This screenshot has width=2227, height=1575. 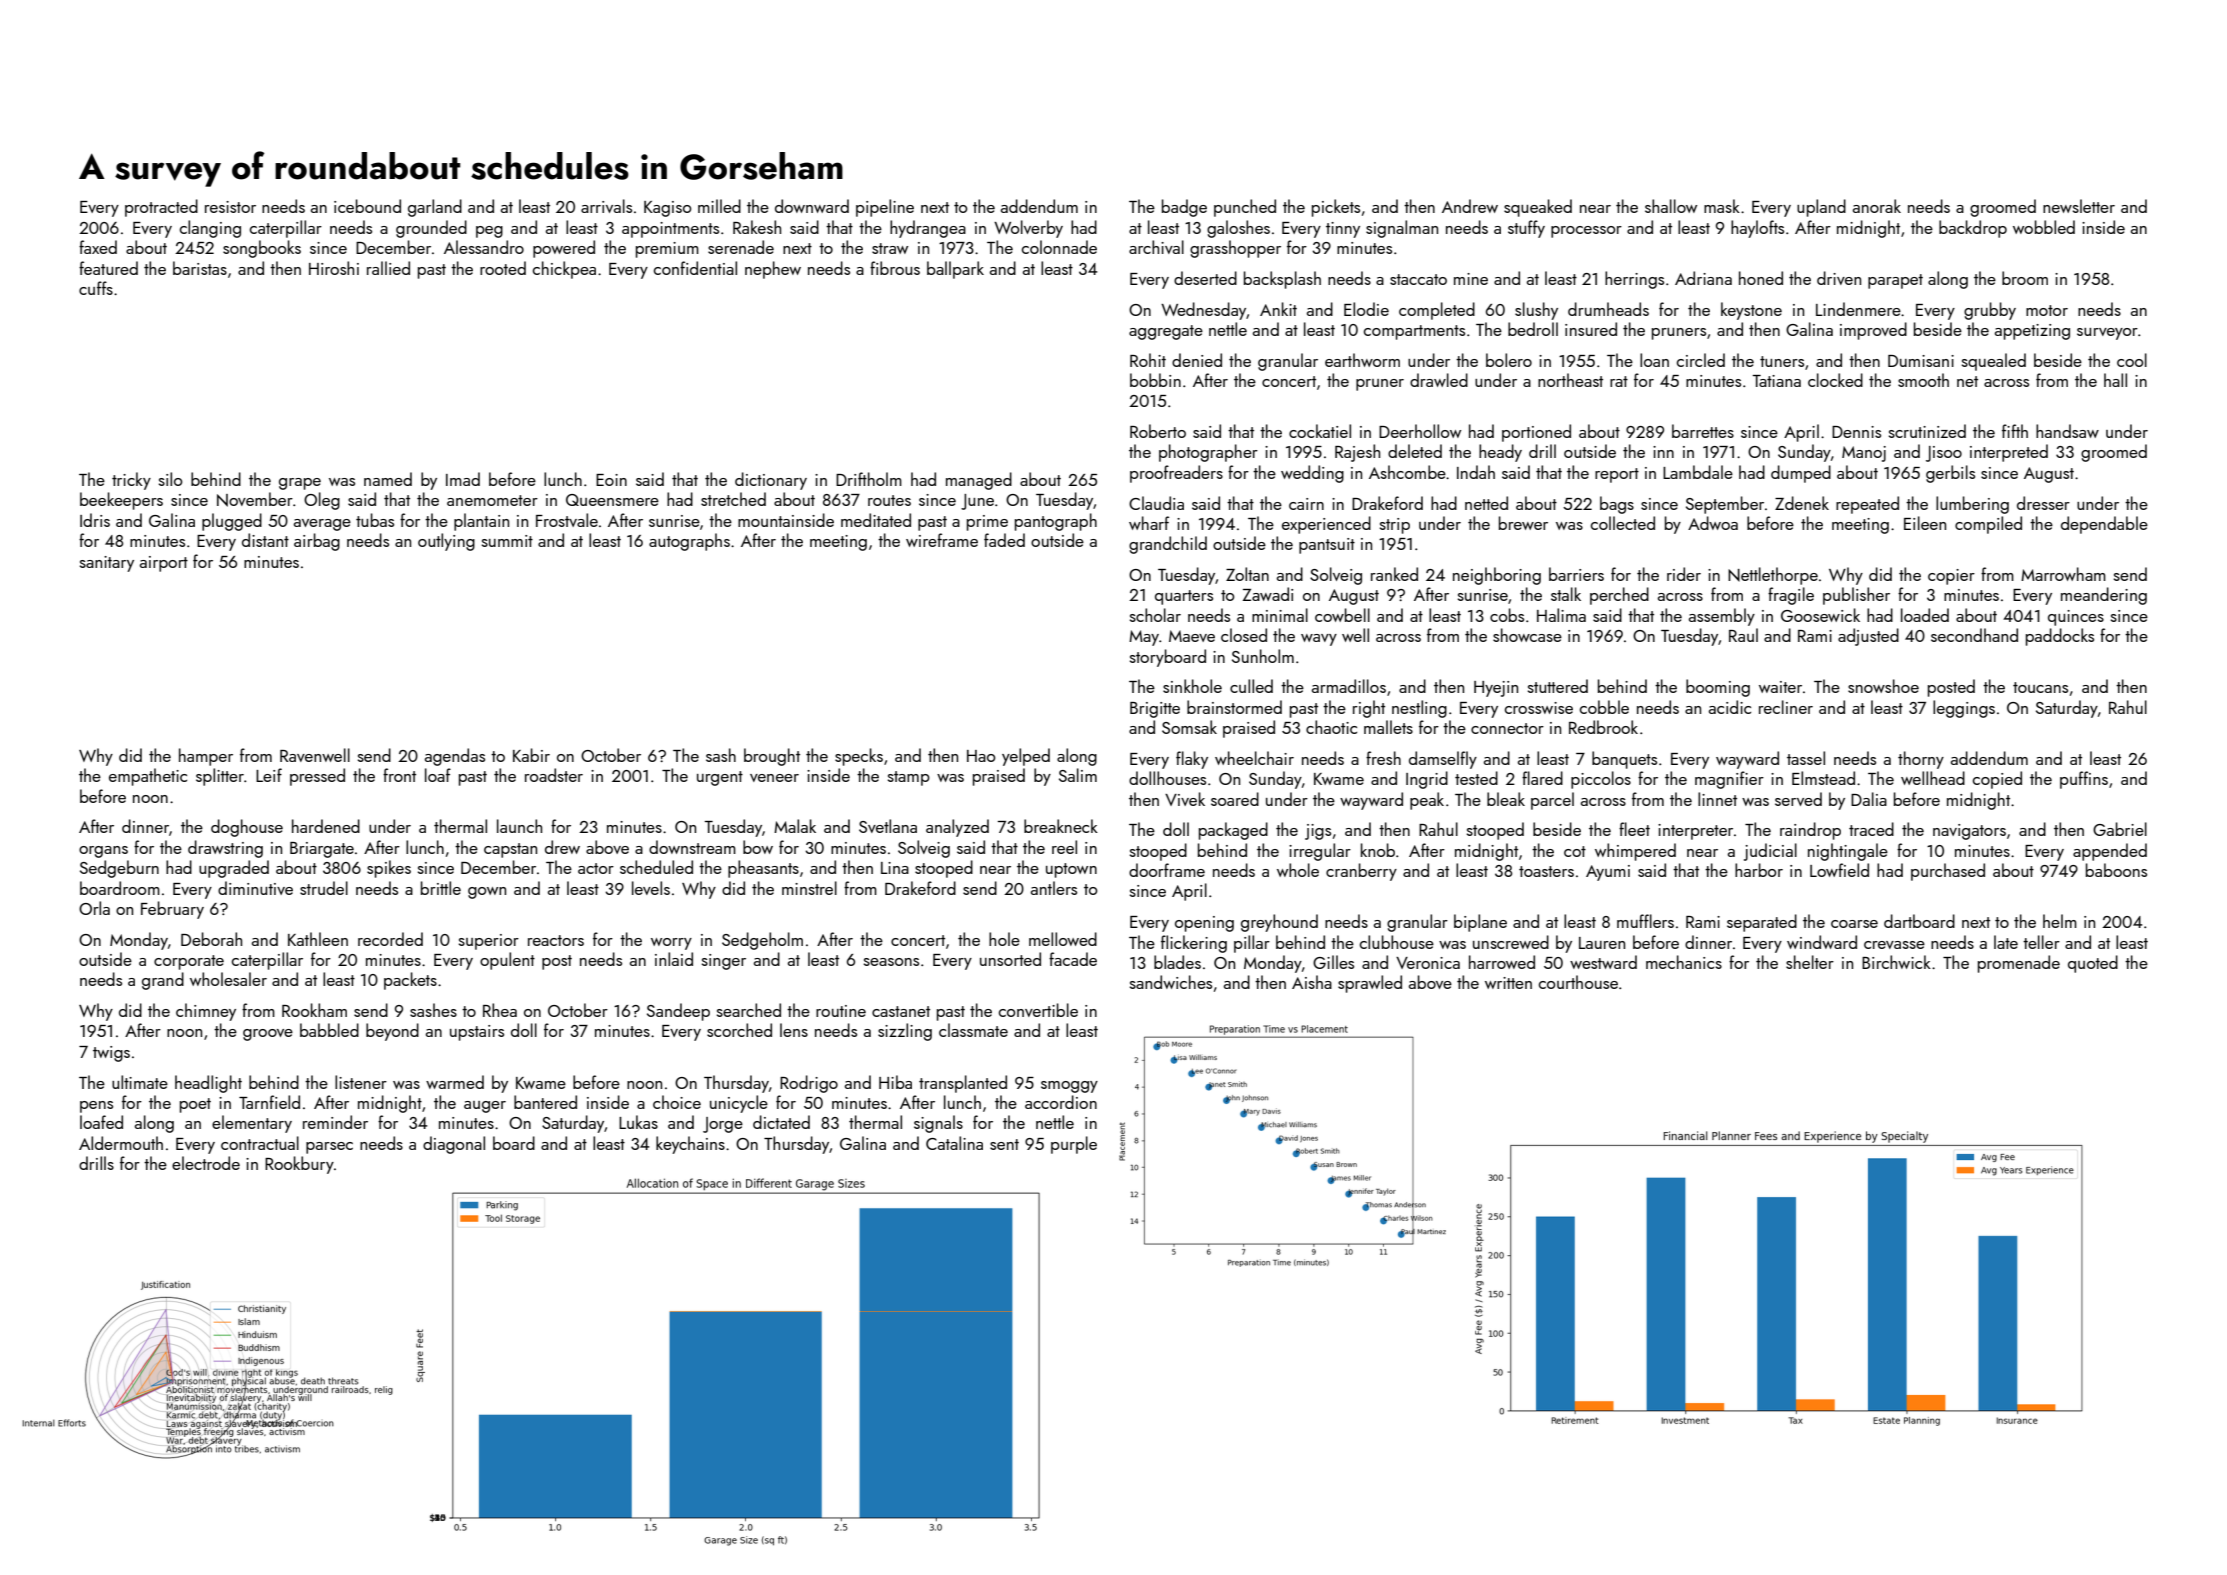 I want to click on downward, so click(x=812, y=206).
